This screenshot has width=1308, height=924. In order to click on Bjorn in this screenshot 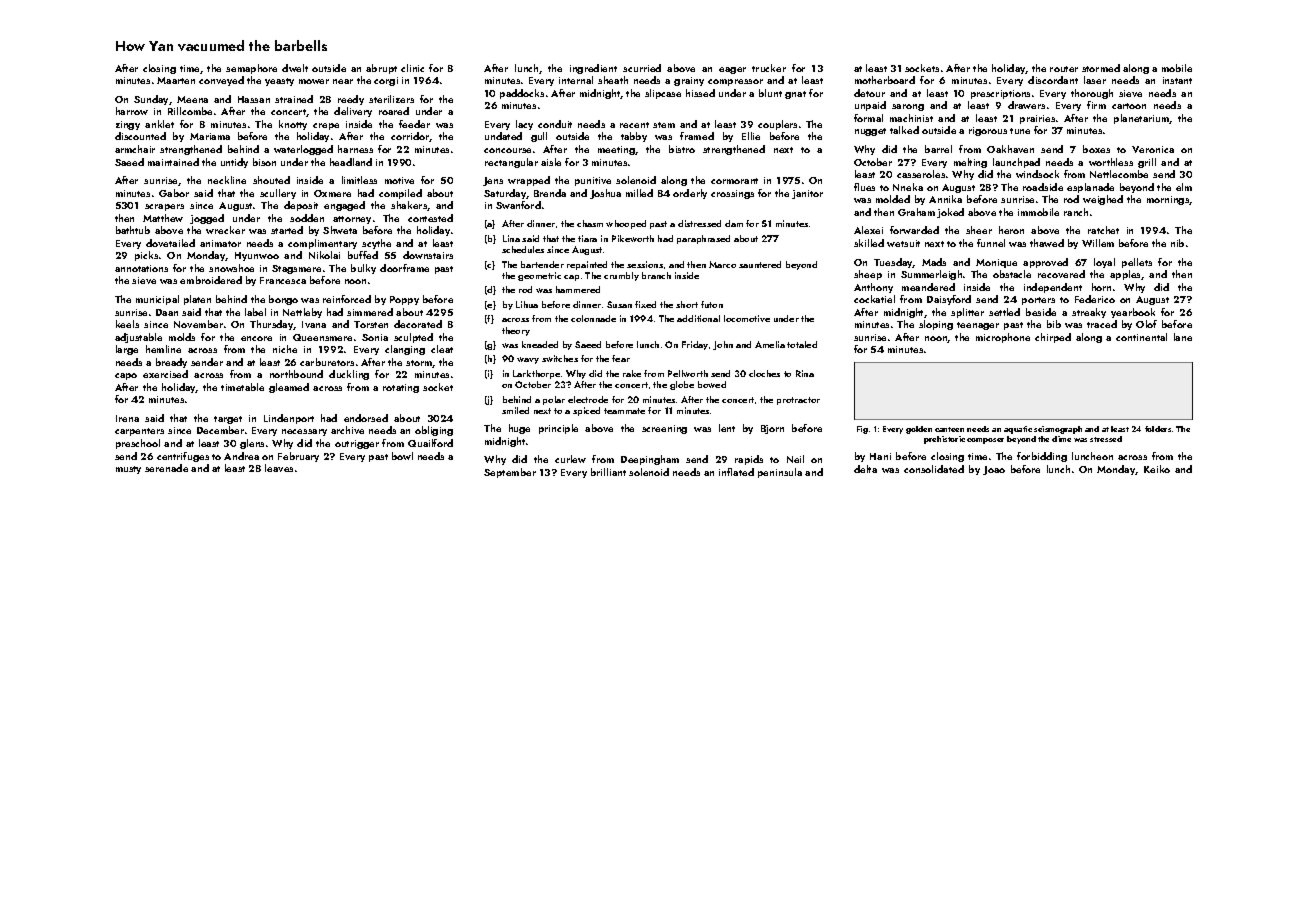, I will do `click(772, 429)`.
